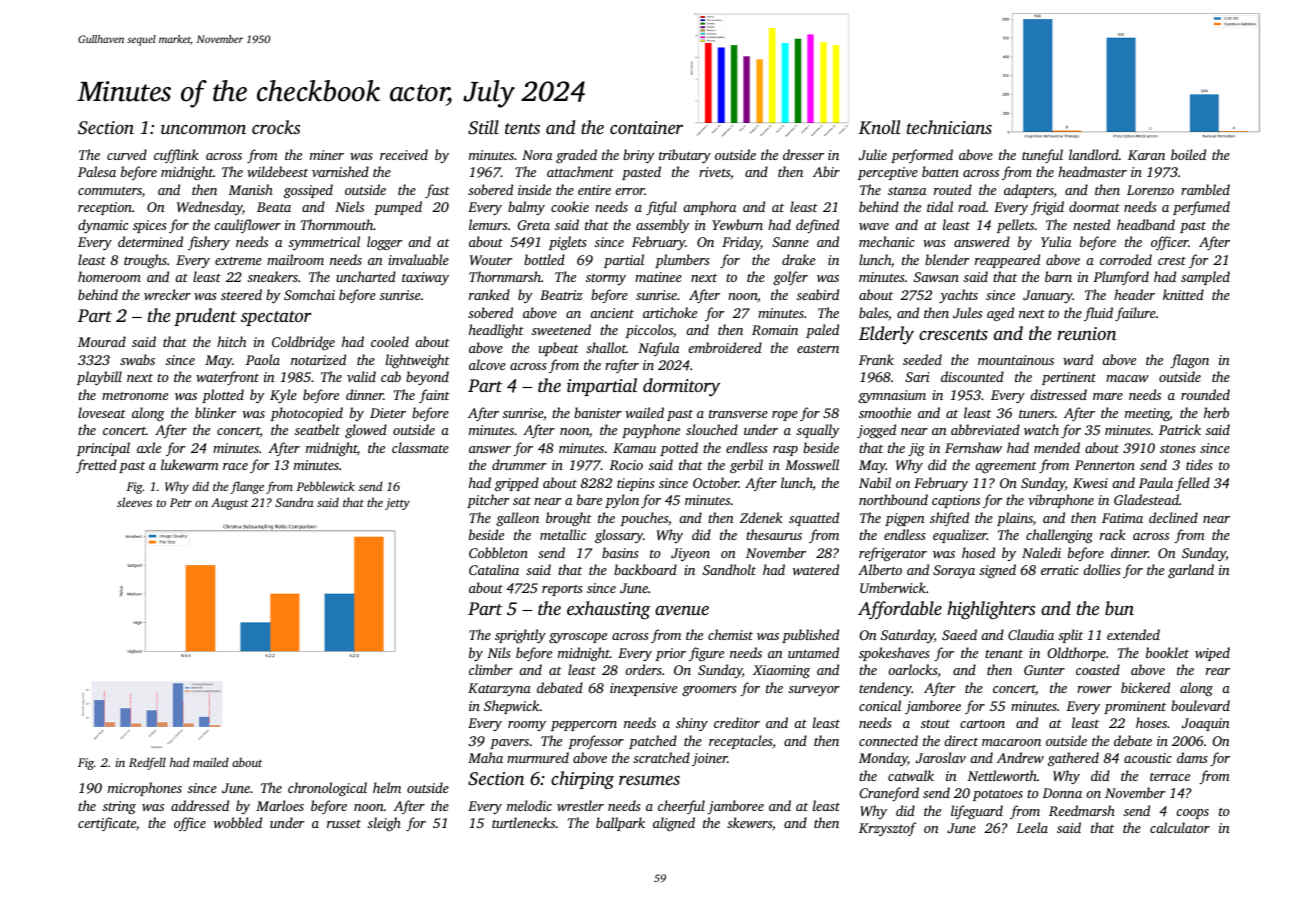 This screenshot has height=924, width=1308. I want to click on cooled, so click(390, 341).
